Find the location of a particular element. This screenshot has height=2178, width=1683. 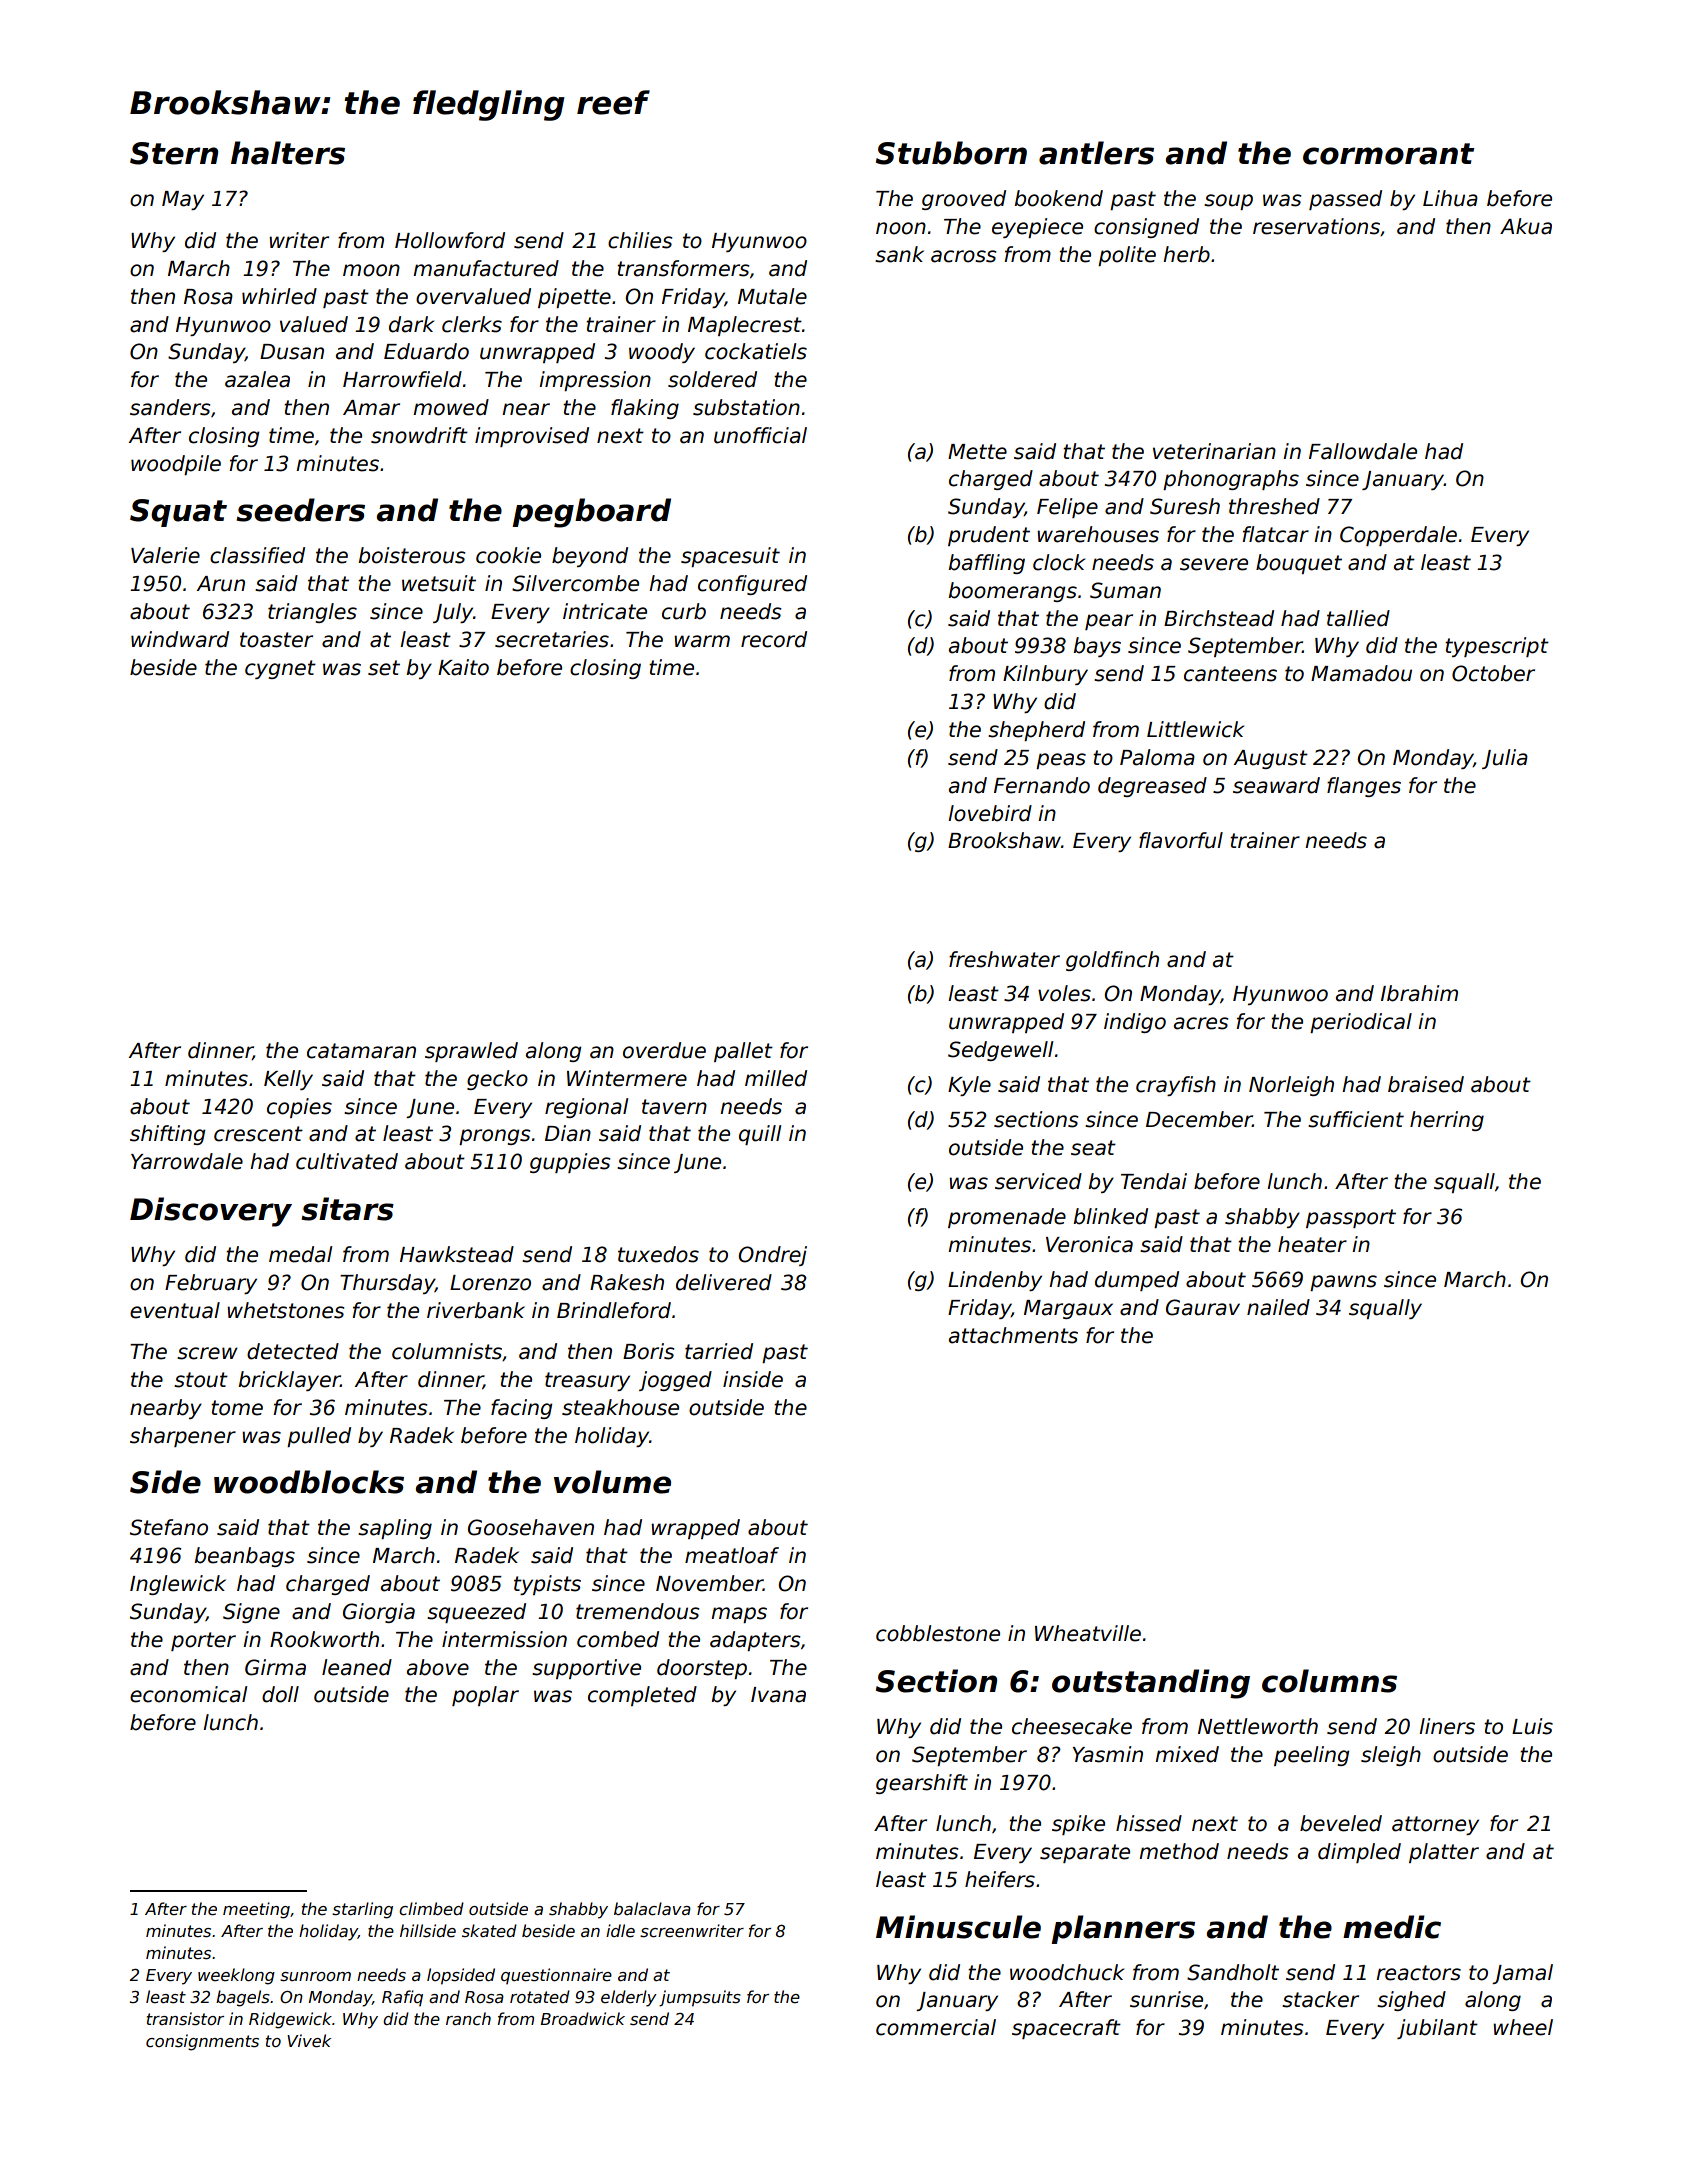

Stubborn is located at coordinates (951, 153).
